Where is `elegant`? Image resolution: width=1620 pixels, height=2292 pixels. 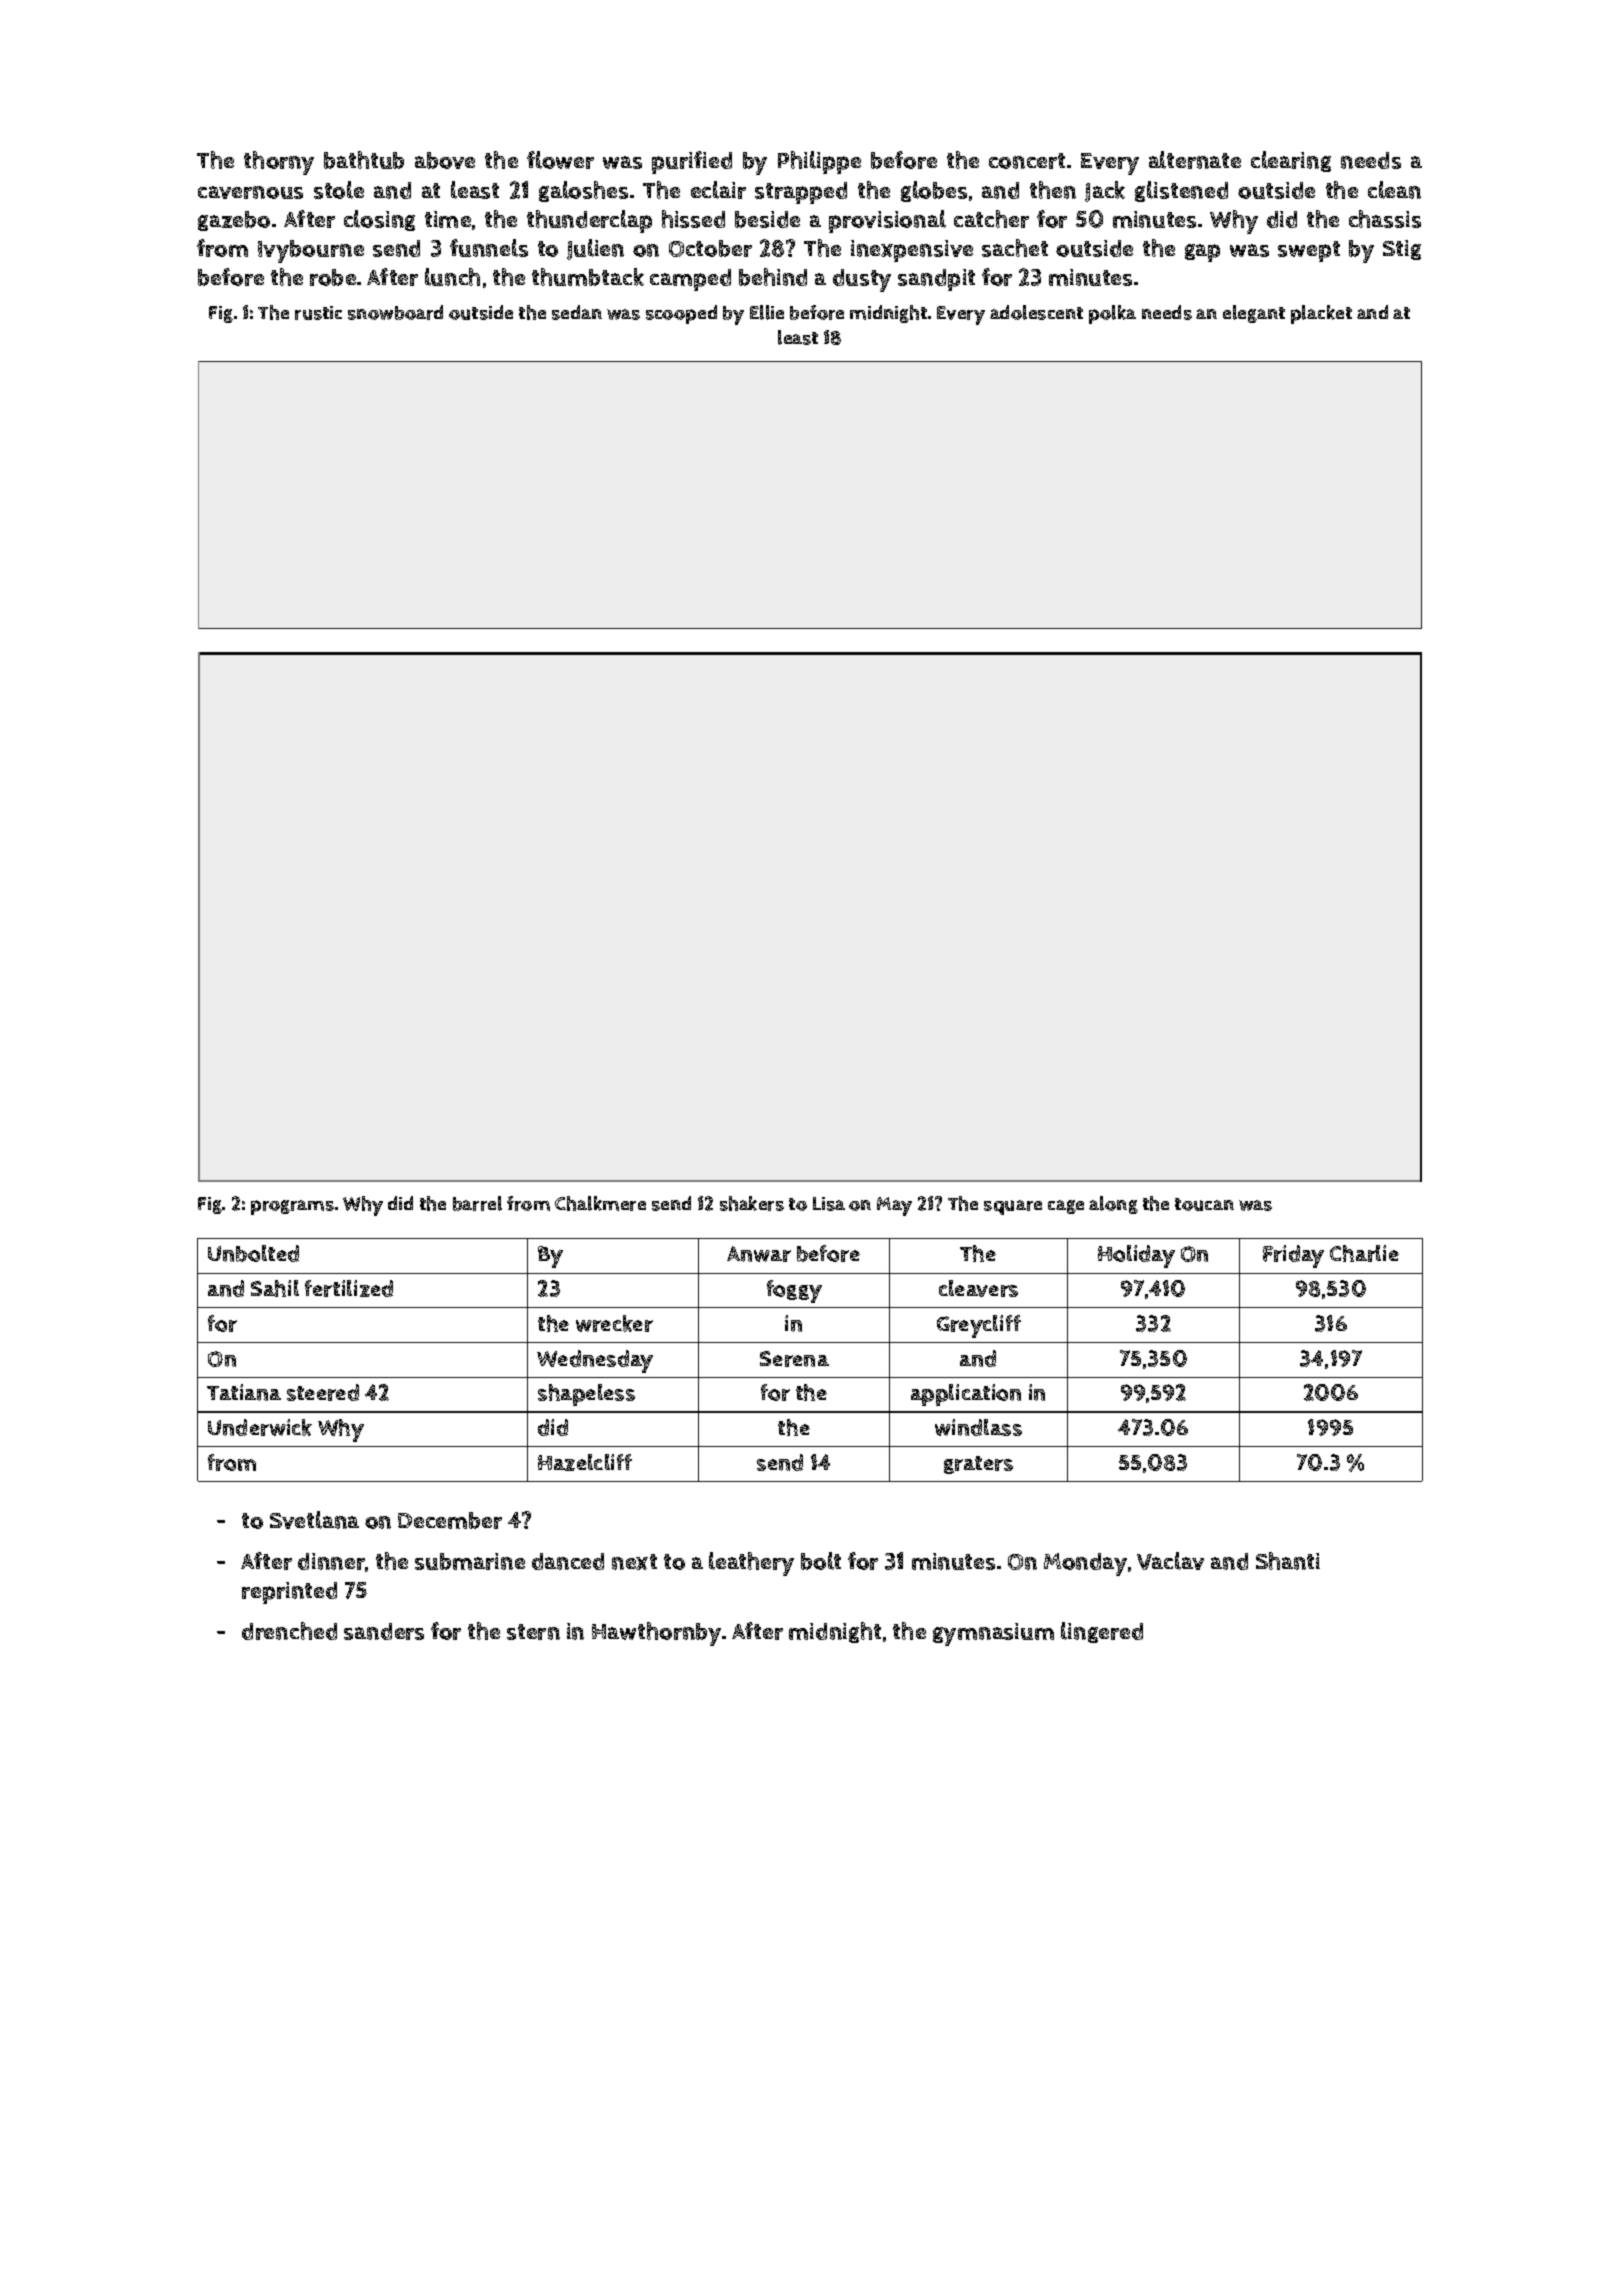 elegant is located at coordinates (1254, 314).
